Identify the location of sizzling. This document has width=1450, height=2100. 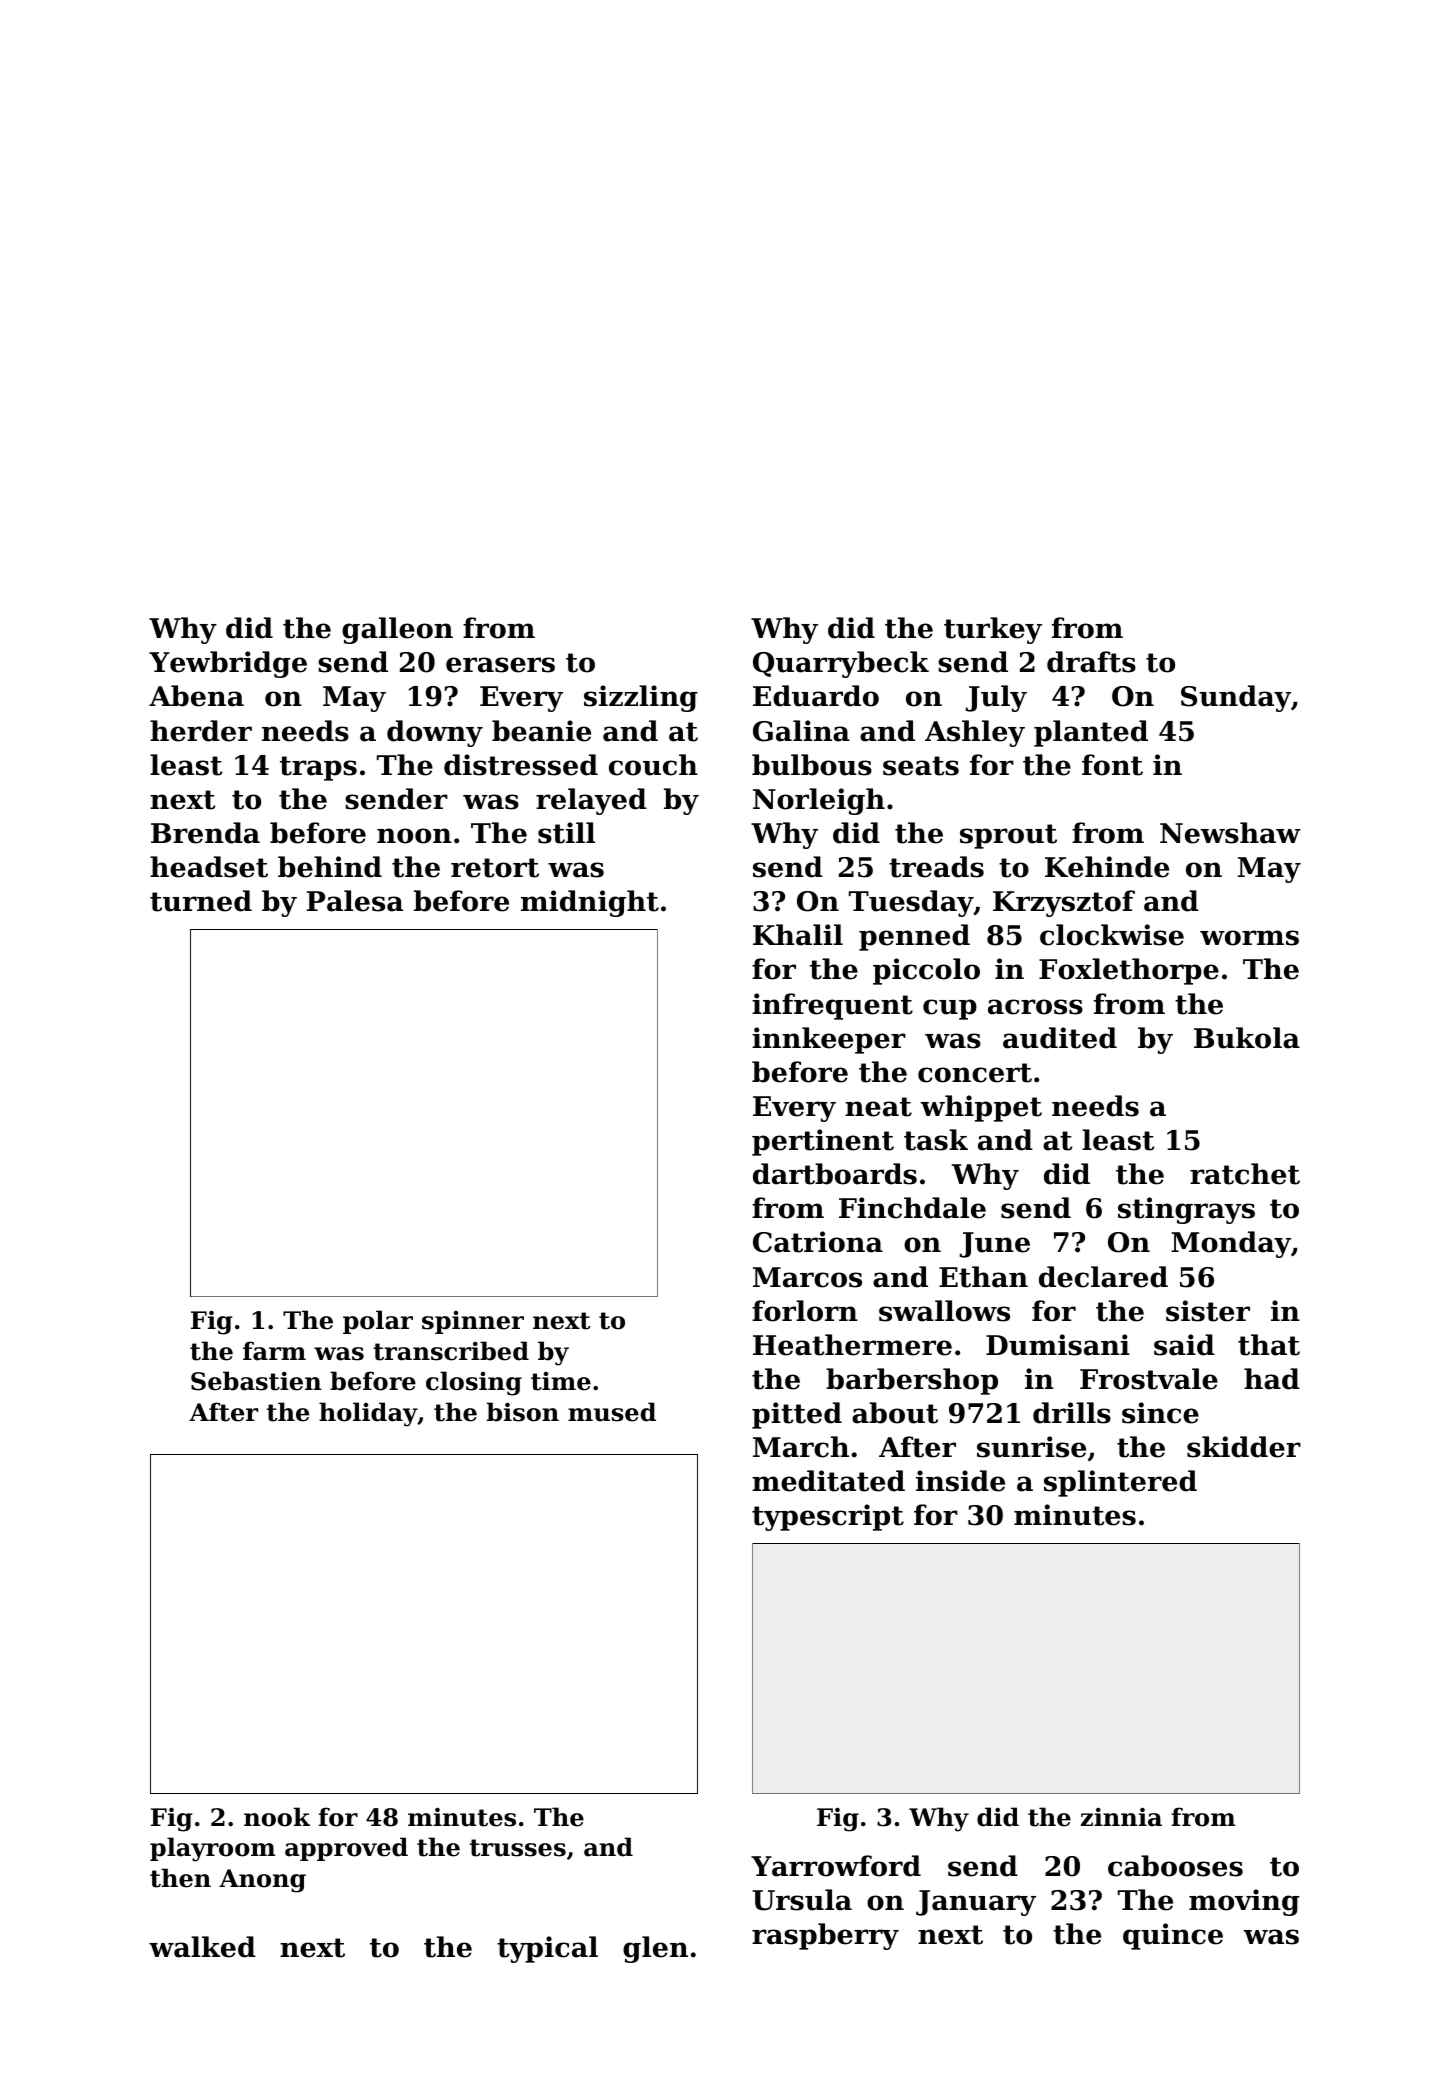
(641, 698).
